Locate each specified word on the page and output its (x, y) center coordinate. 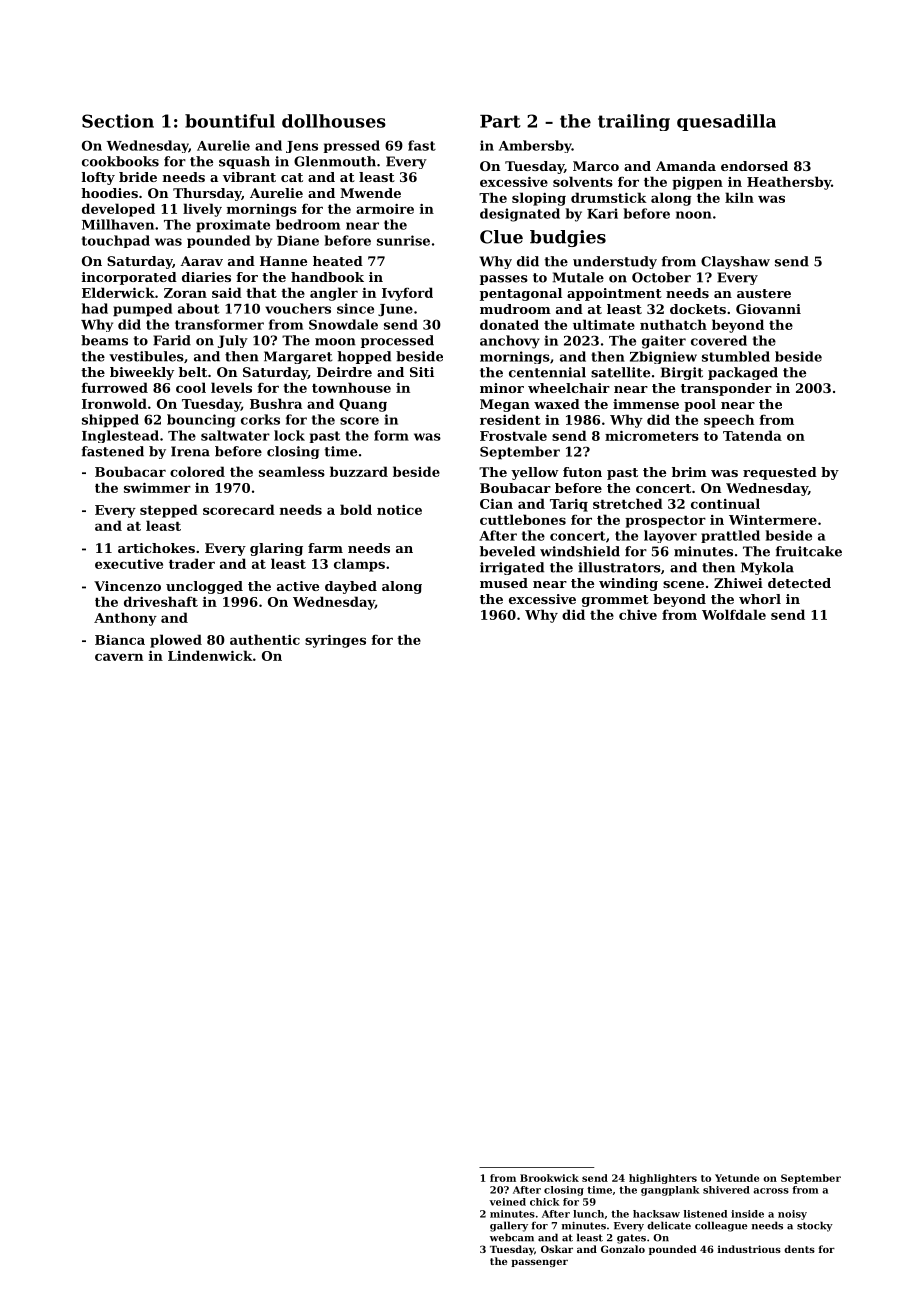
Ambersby (535, 146)
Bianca (120, 640)
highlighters (663, 1179)
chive (638, 614)
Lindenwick (210, 655)
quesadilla (726, 122)
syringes (335, 641)
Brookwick (549, 1178)
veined (508, 1202)
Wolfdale (734, 614)
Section (118, 121)
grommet (615, 601)
